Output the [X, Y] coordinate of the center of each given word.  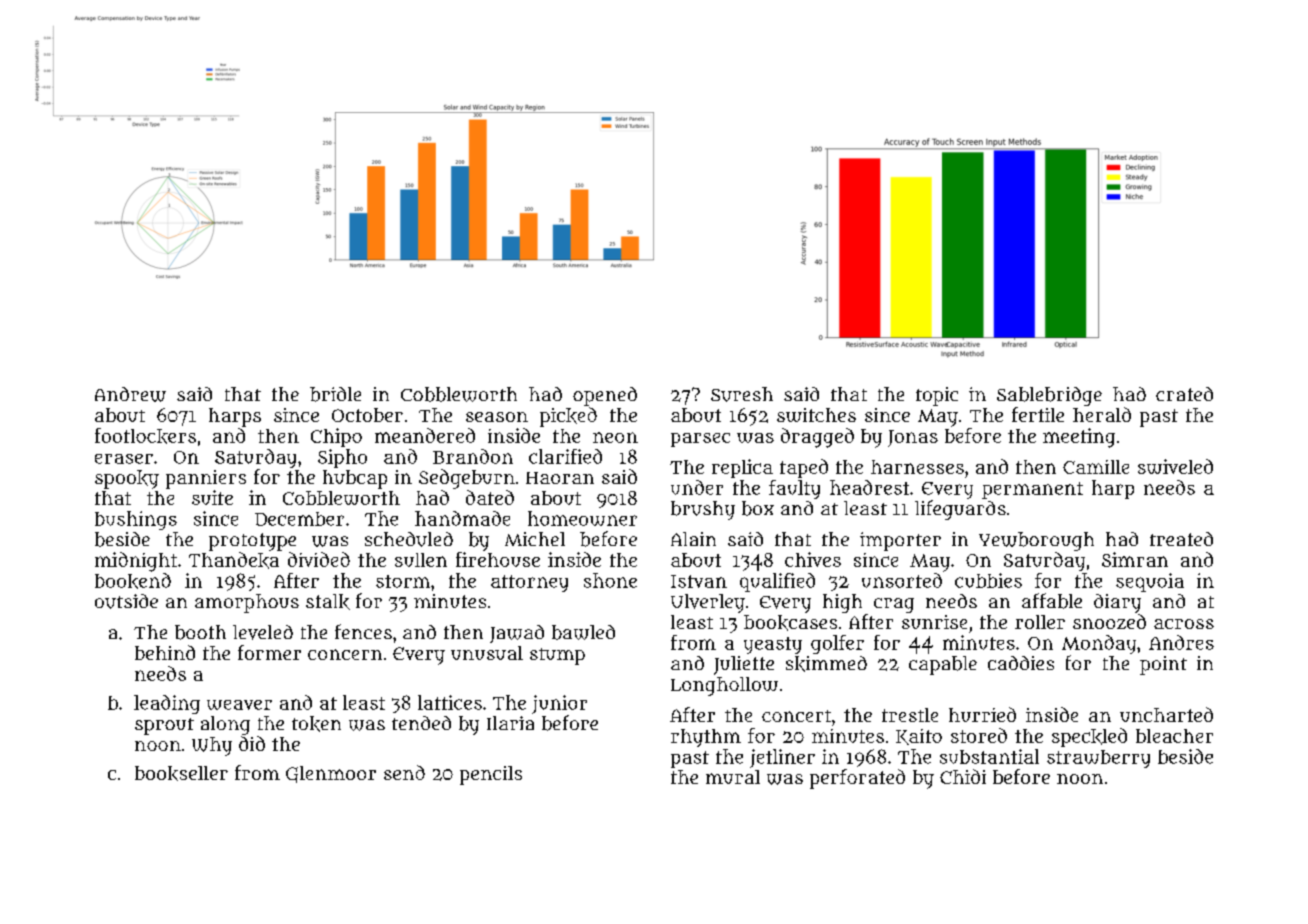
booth [200, 632]
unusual [487, 653]
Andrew [130, 394]
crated [1184, 394]
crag [894, 605]
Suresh [742, 394]
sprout [164, 726]
